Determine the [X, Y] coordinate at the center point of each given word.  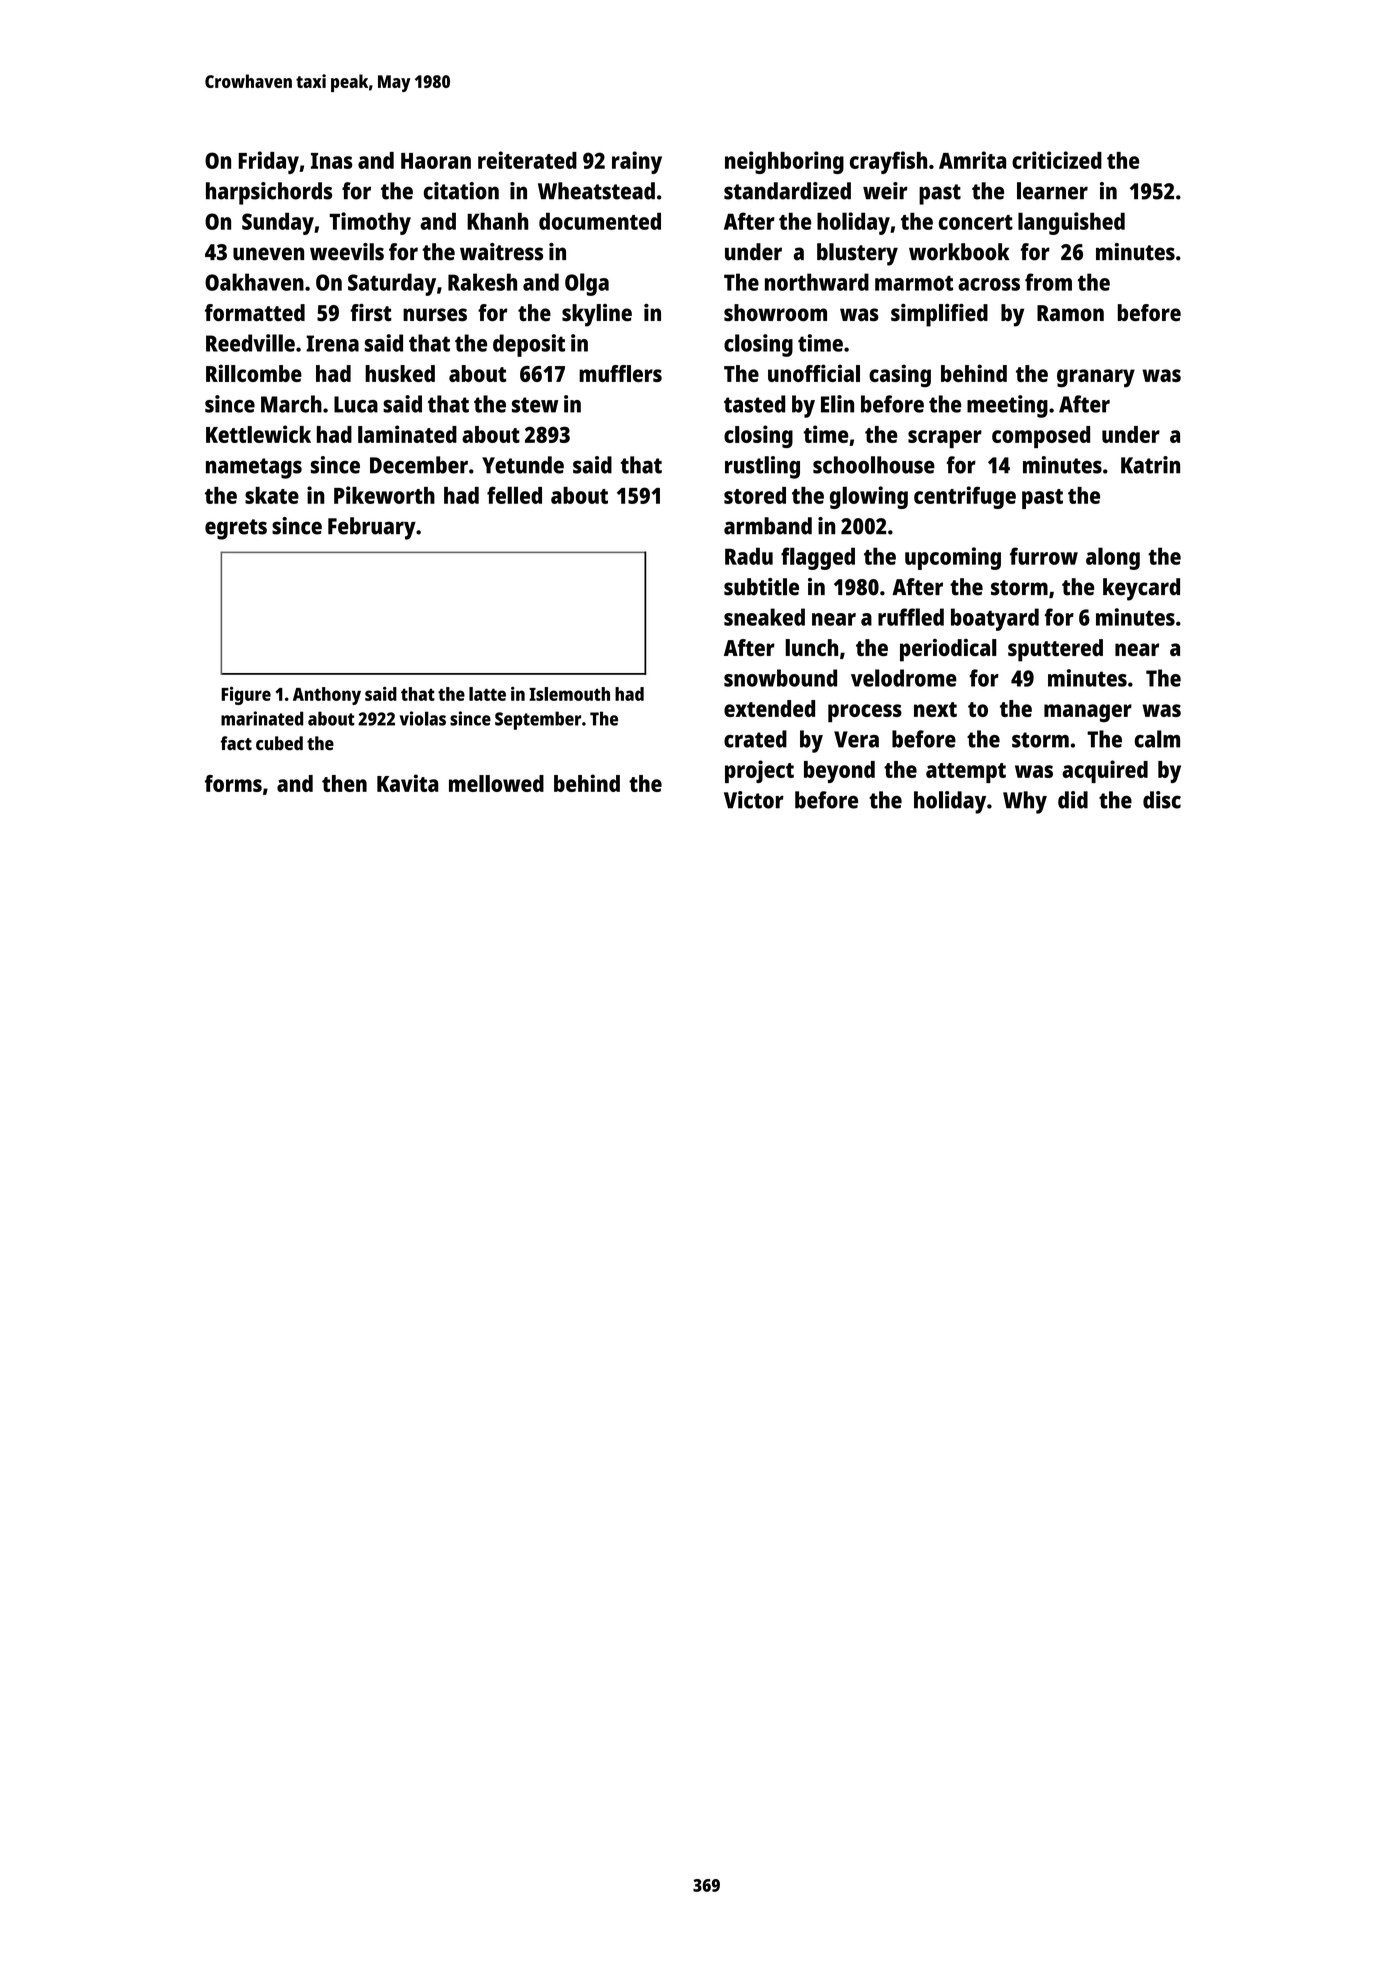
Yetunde [523, 465]
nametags [254, 468]
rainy [637, 162]
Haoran [436, 161]
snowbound [780, 678]
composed [1041, 437]
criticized [1057, 160]
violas [423, 718]
